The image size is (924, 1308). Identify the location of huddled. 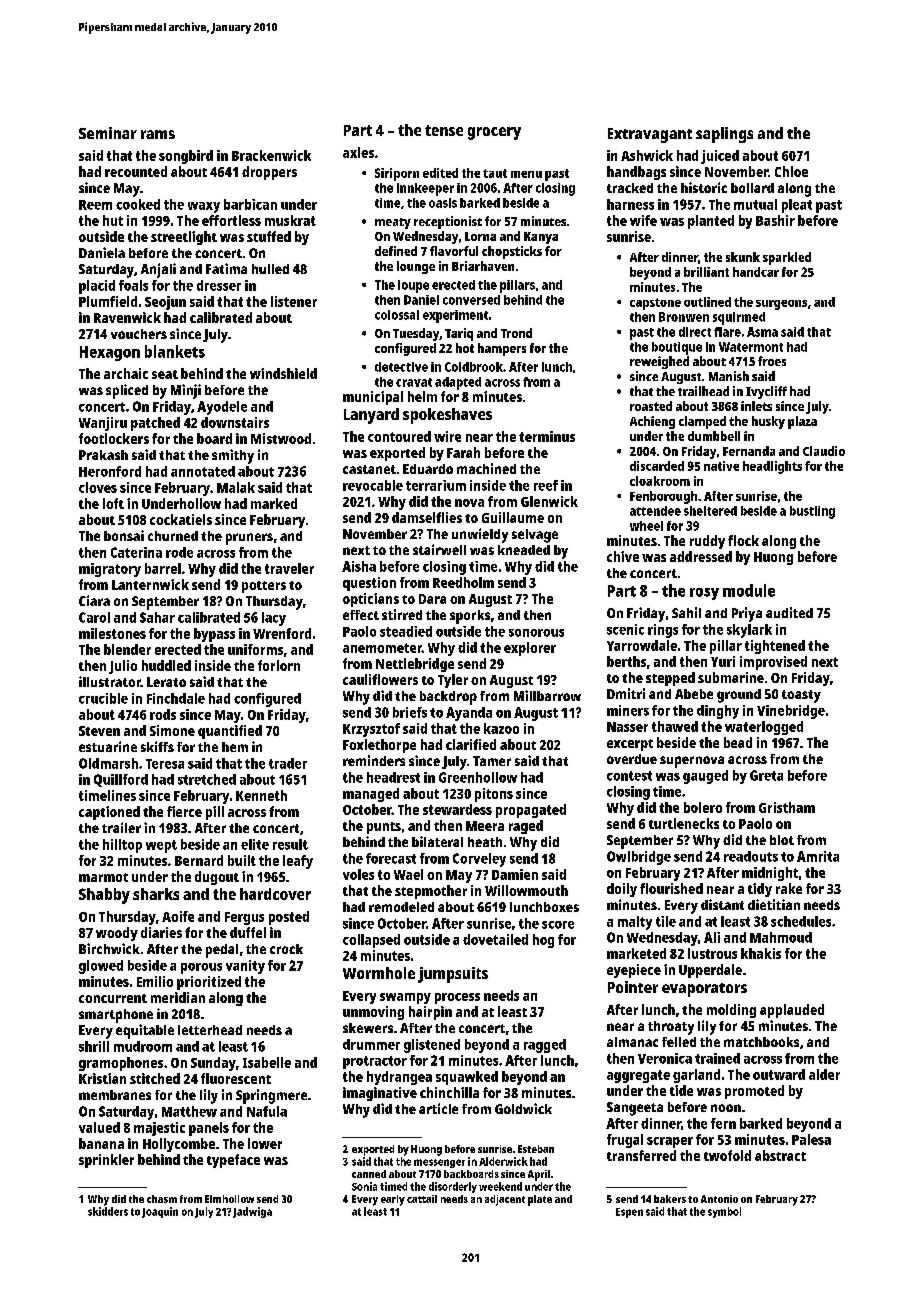
(166, 665).
